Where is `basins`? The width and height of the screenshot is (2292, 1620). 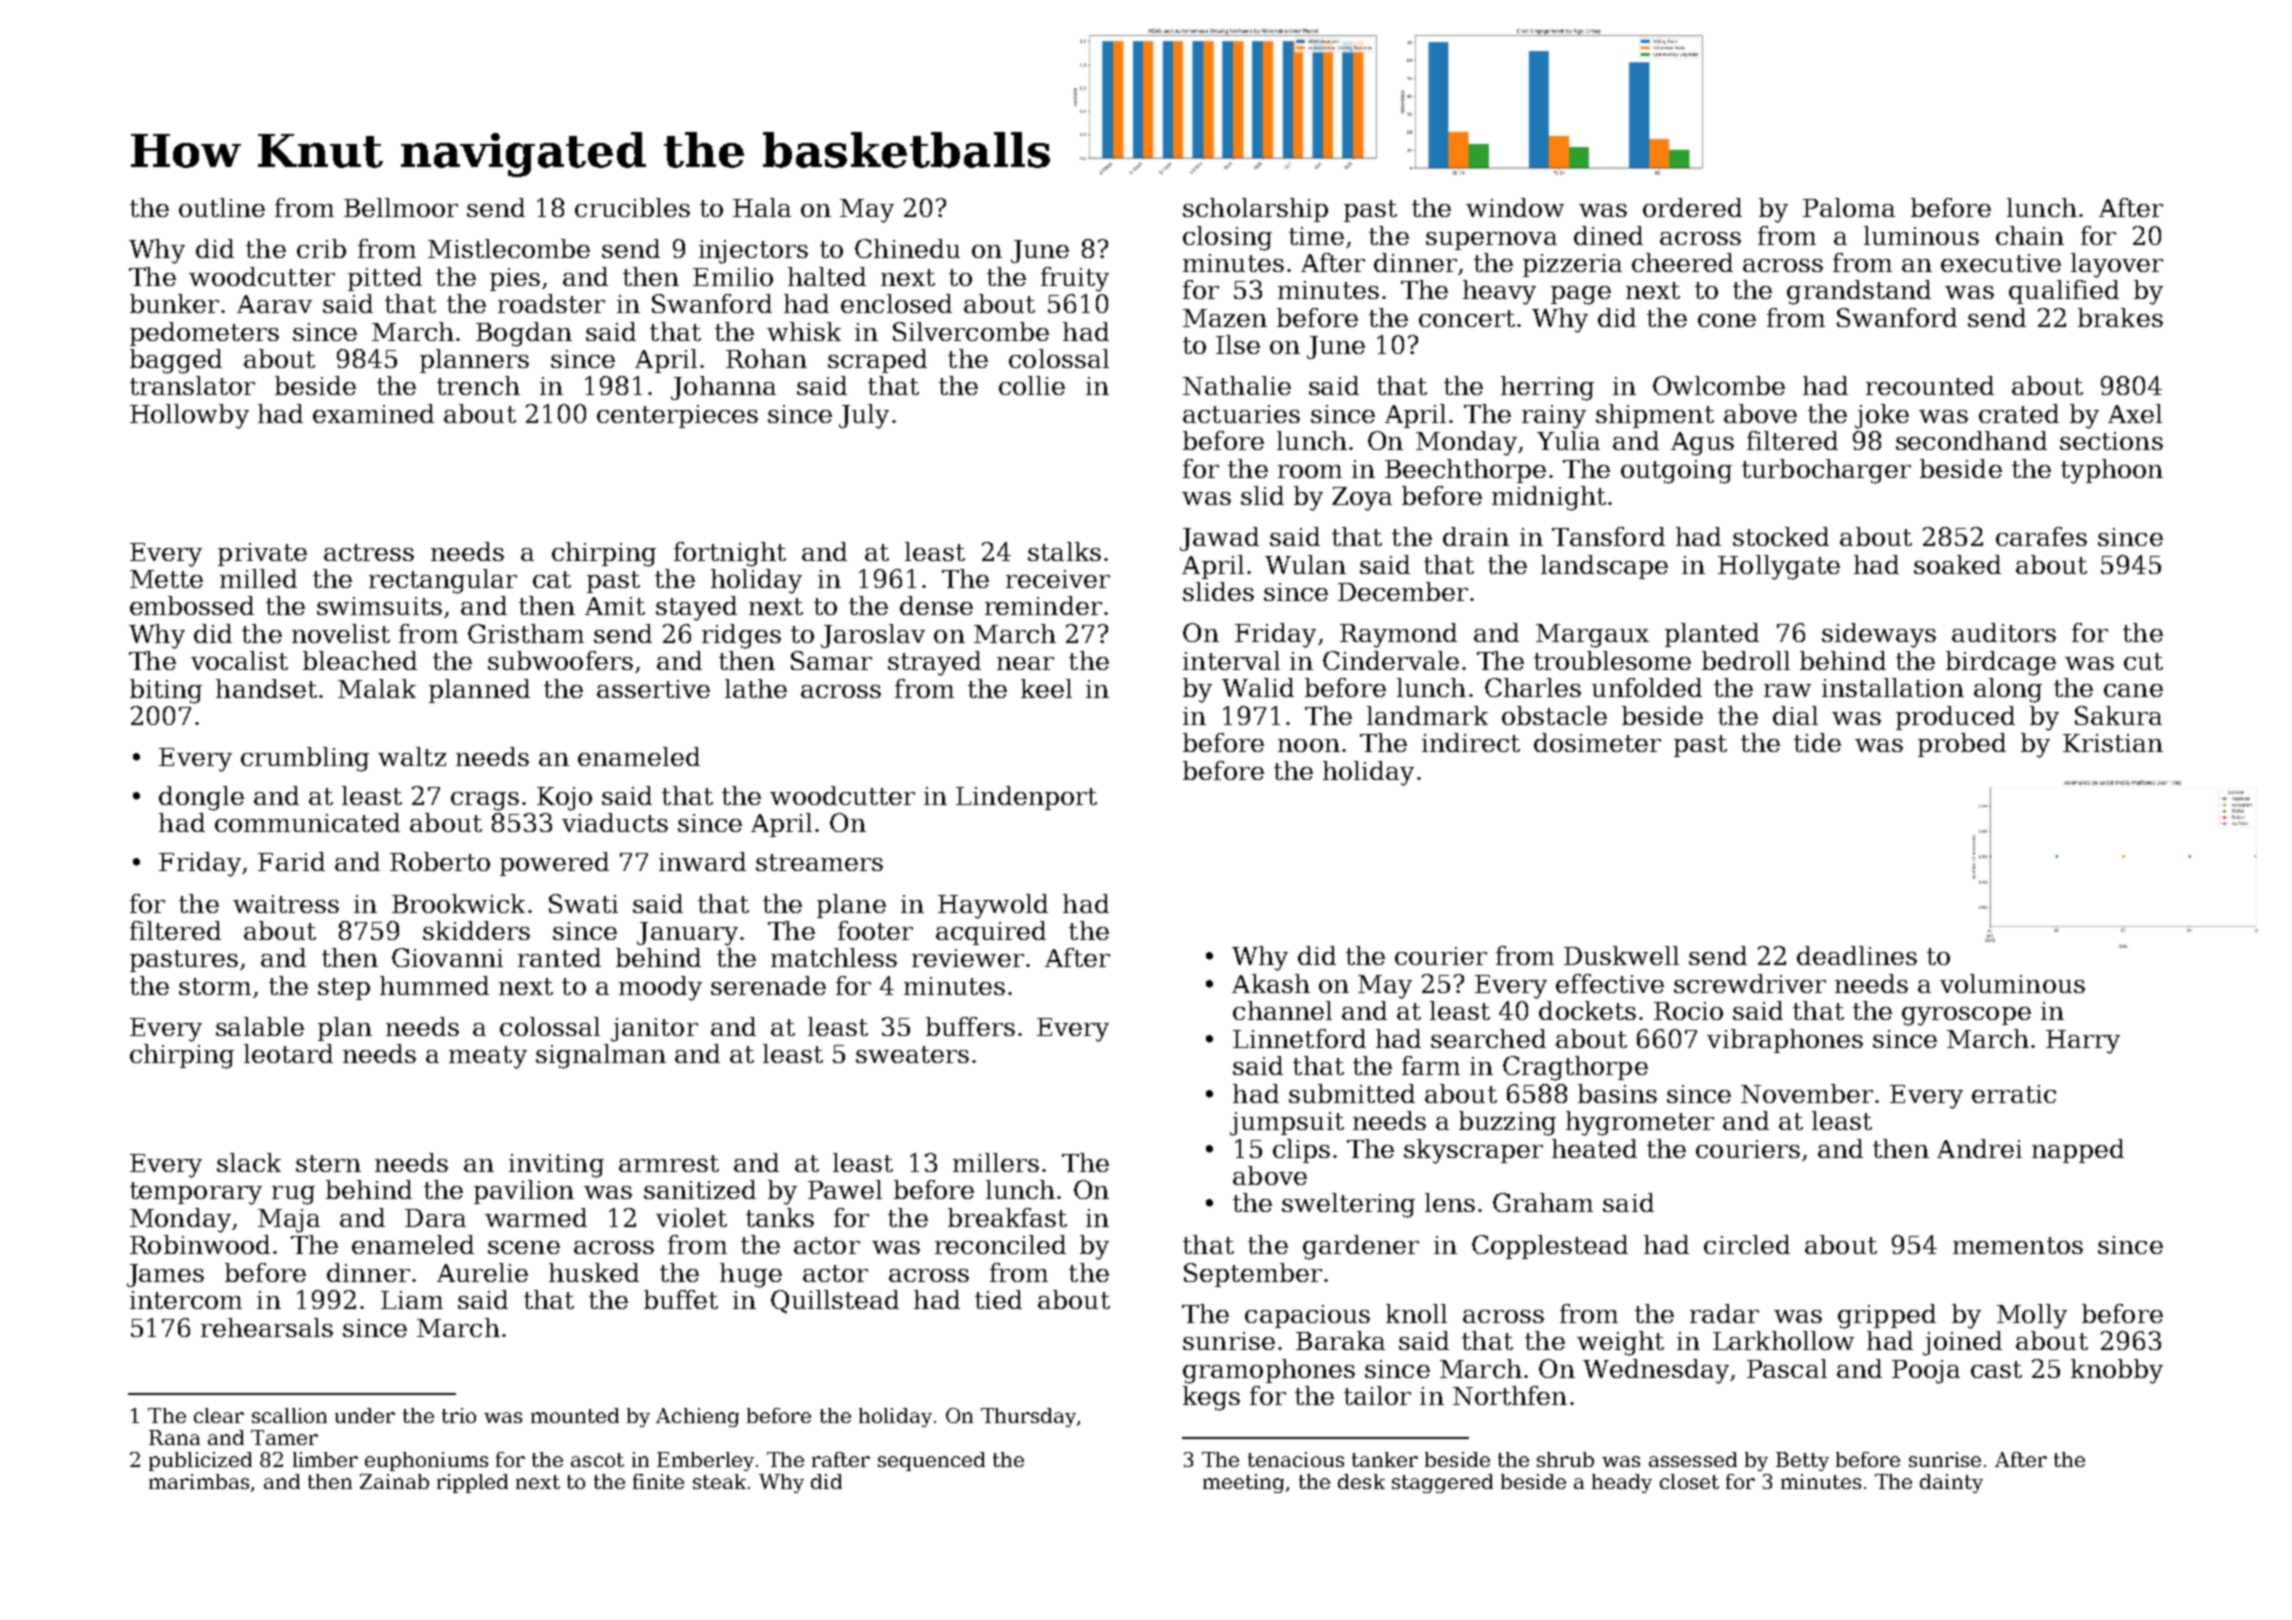
basins is located at coordinates (1617, 1093).
